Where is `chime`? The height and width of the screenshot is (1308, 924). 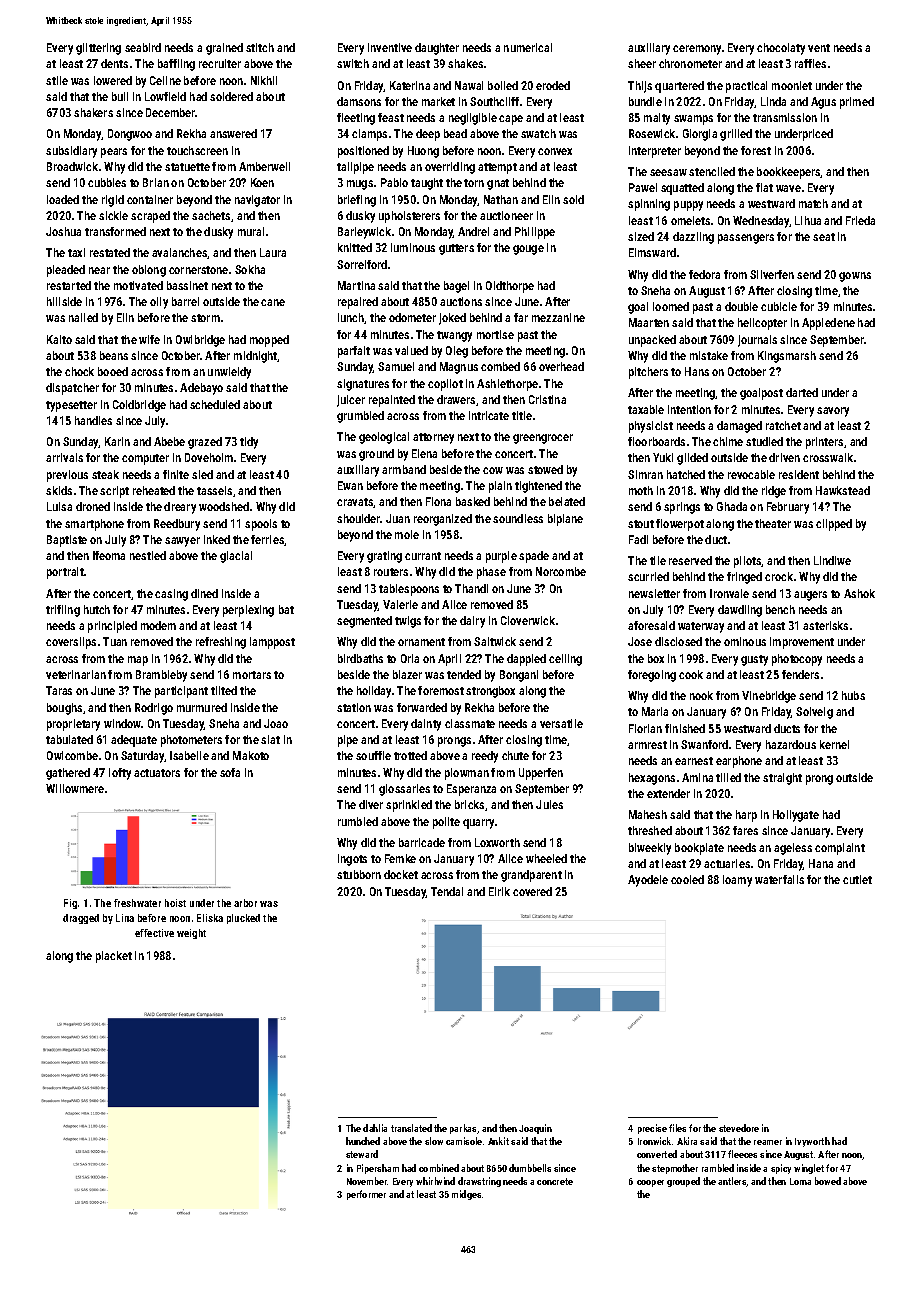
chime is located at coordinates (728, 441).
